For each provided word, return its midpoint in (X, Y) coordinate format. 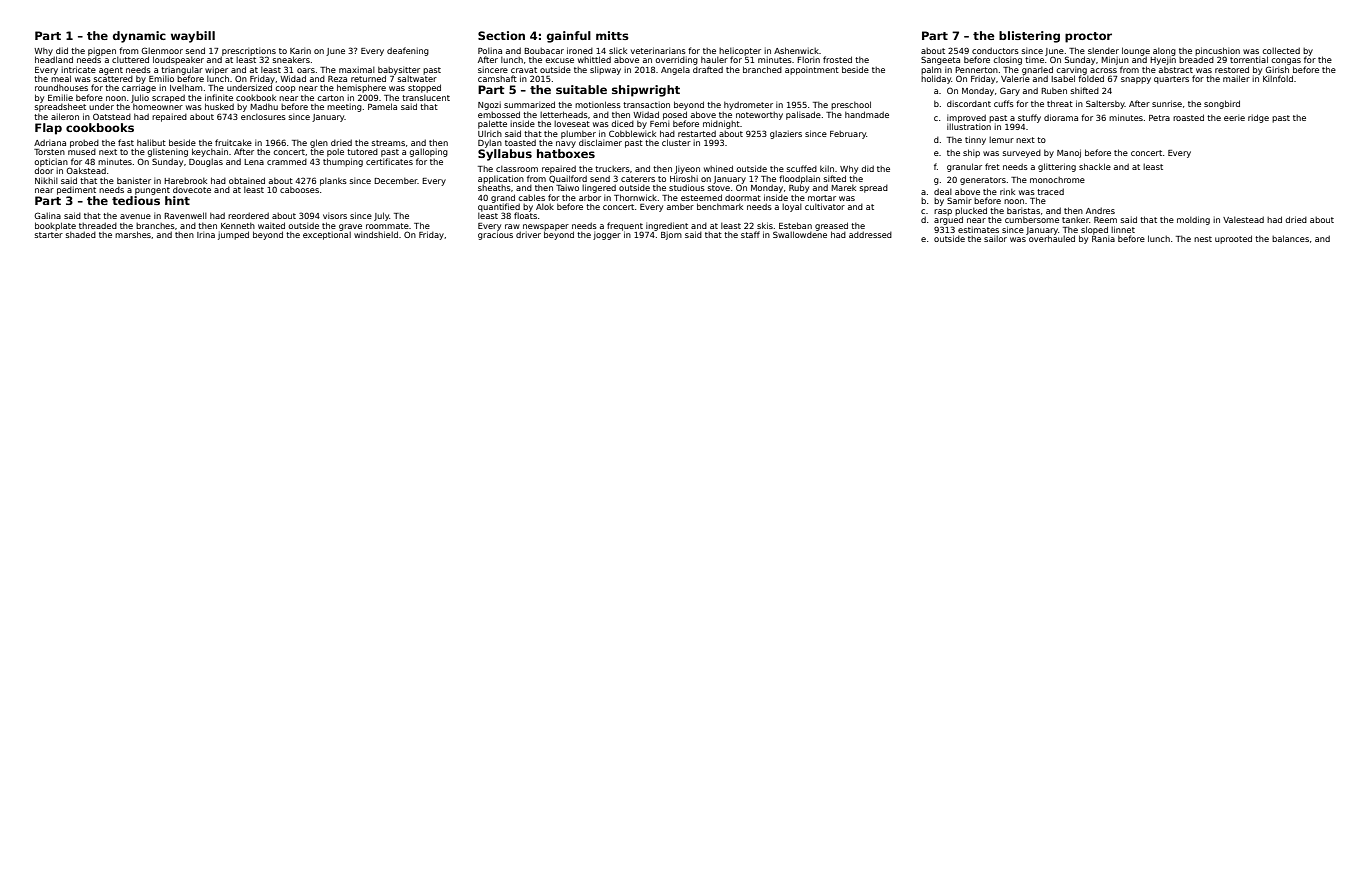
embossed (499, 114)
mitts (612, 35)
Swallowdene (800, 234)
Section (501, 35)
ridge (1258, 118)
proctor (1088, 37)
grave (350, 227)
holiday (936, 79)
